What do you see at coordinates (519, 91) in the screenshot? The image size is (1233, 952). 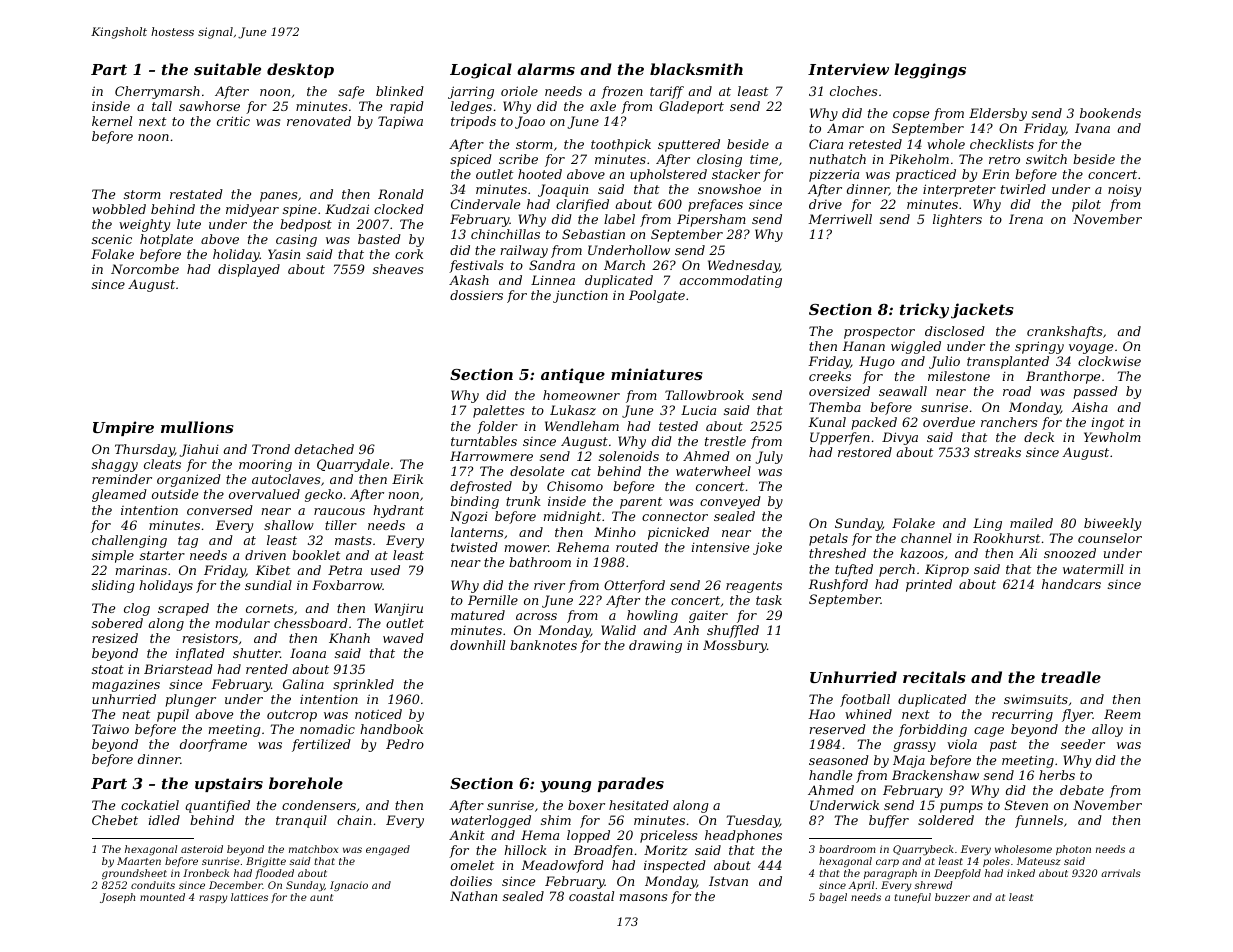 I see `oriole` at bounding box center [519, 91].
